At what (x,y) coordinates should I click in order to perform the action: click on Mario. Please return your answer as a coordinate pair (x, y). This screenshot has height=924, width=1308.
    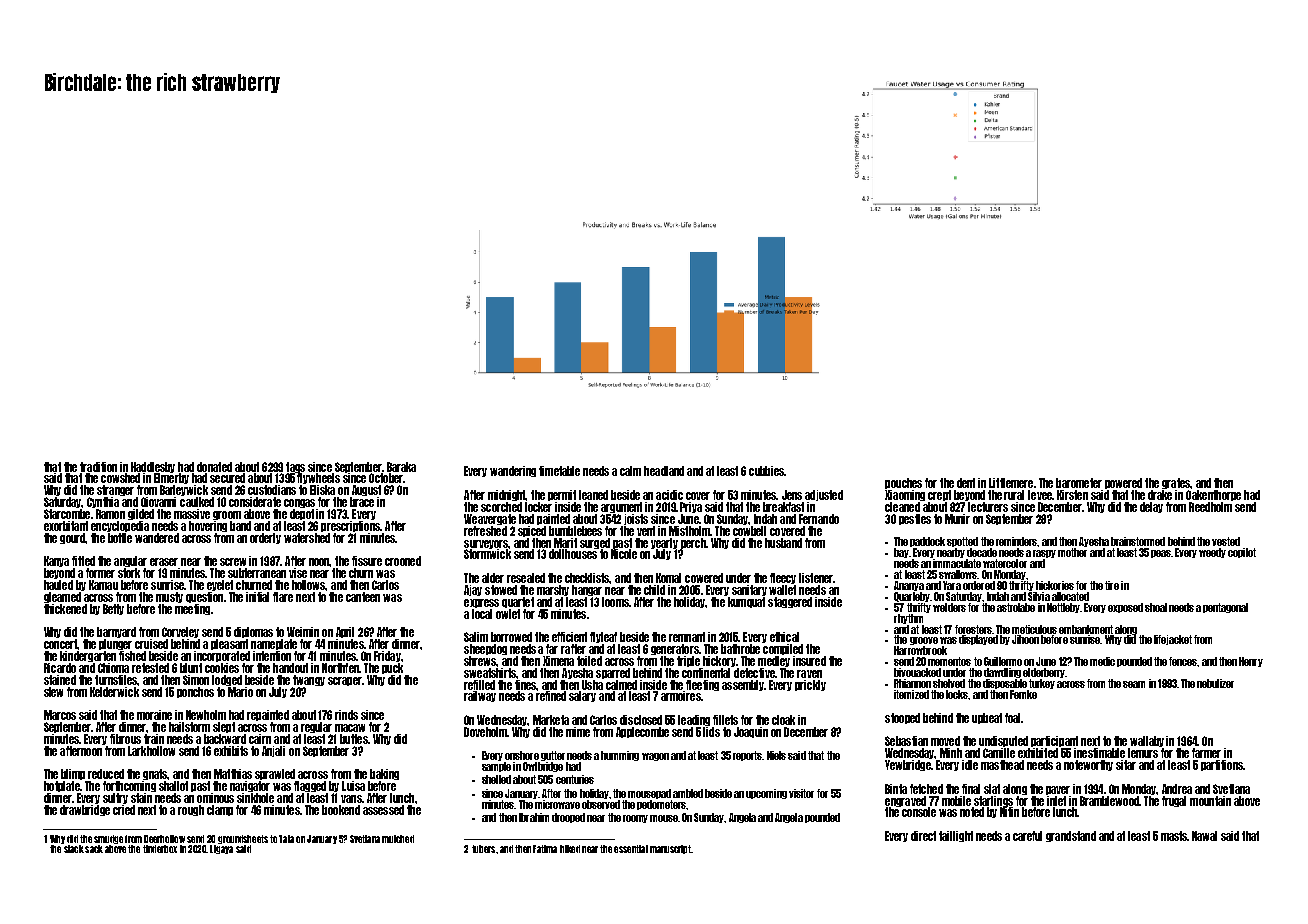
    Looking at the image, I should click on (240, 692).
